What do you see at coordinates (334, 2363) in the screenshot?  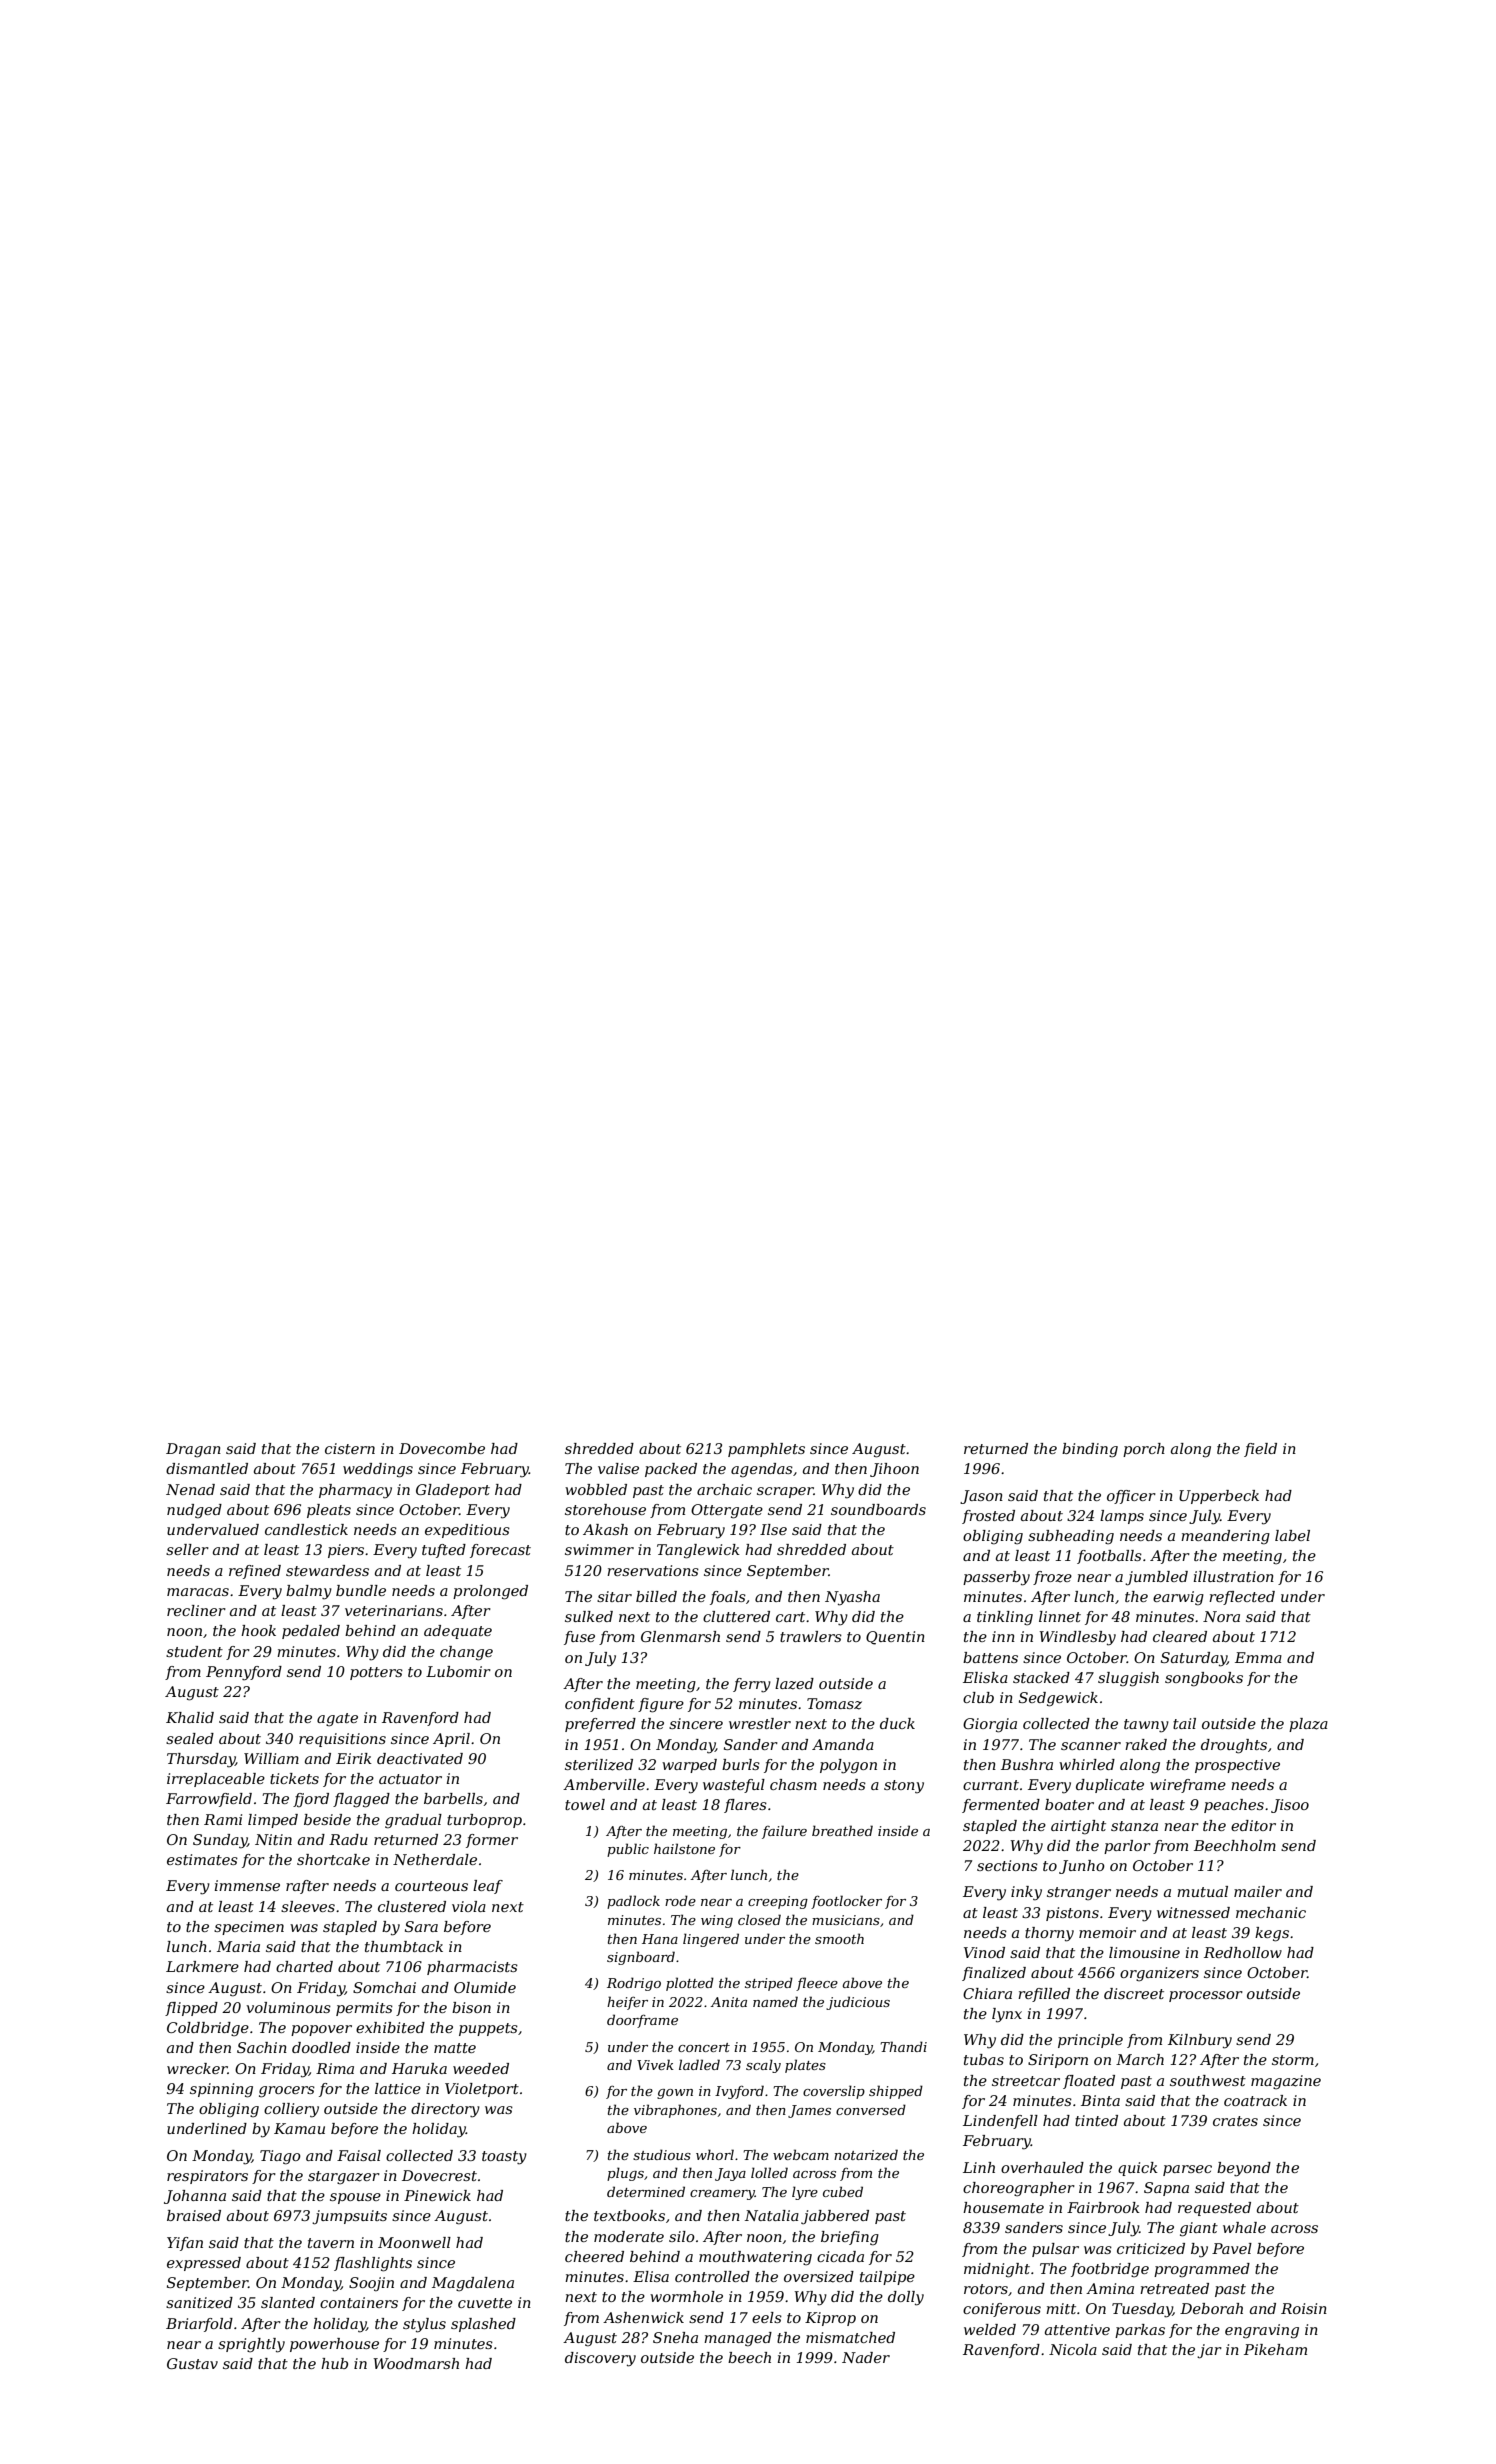 I see `hub` at bounding box center [334, 2363].
